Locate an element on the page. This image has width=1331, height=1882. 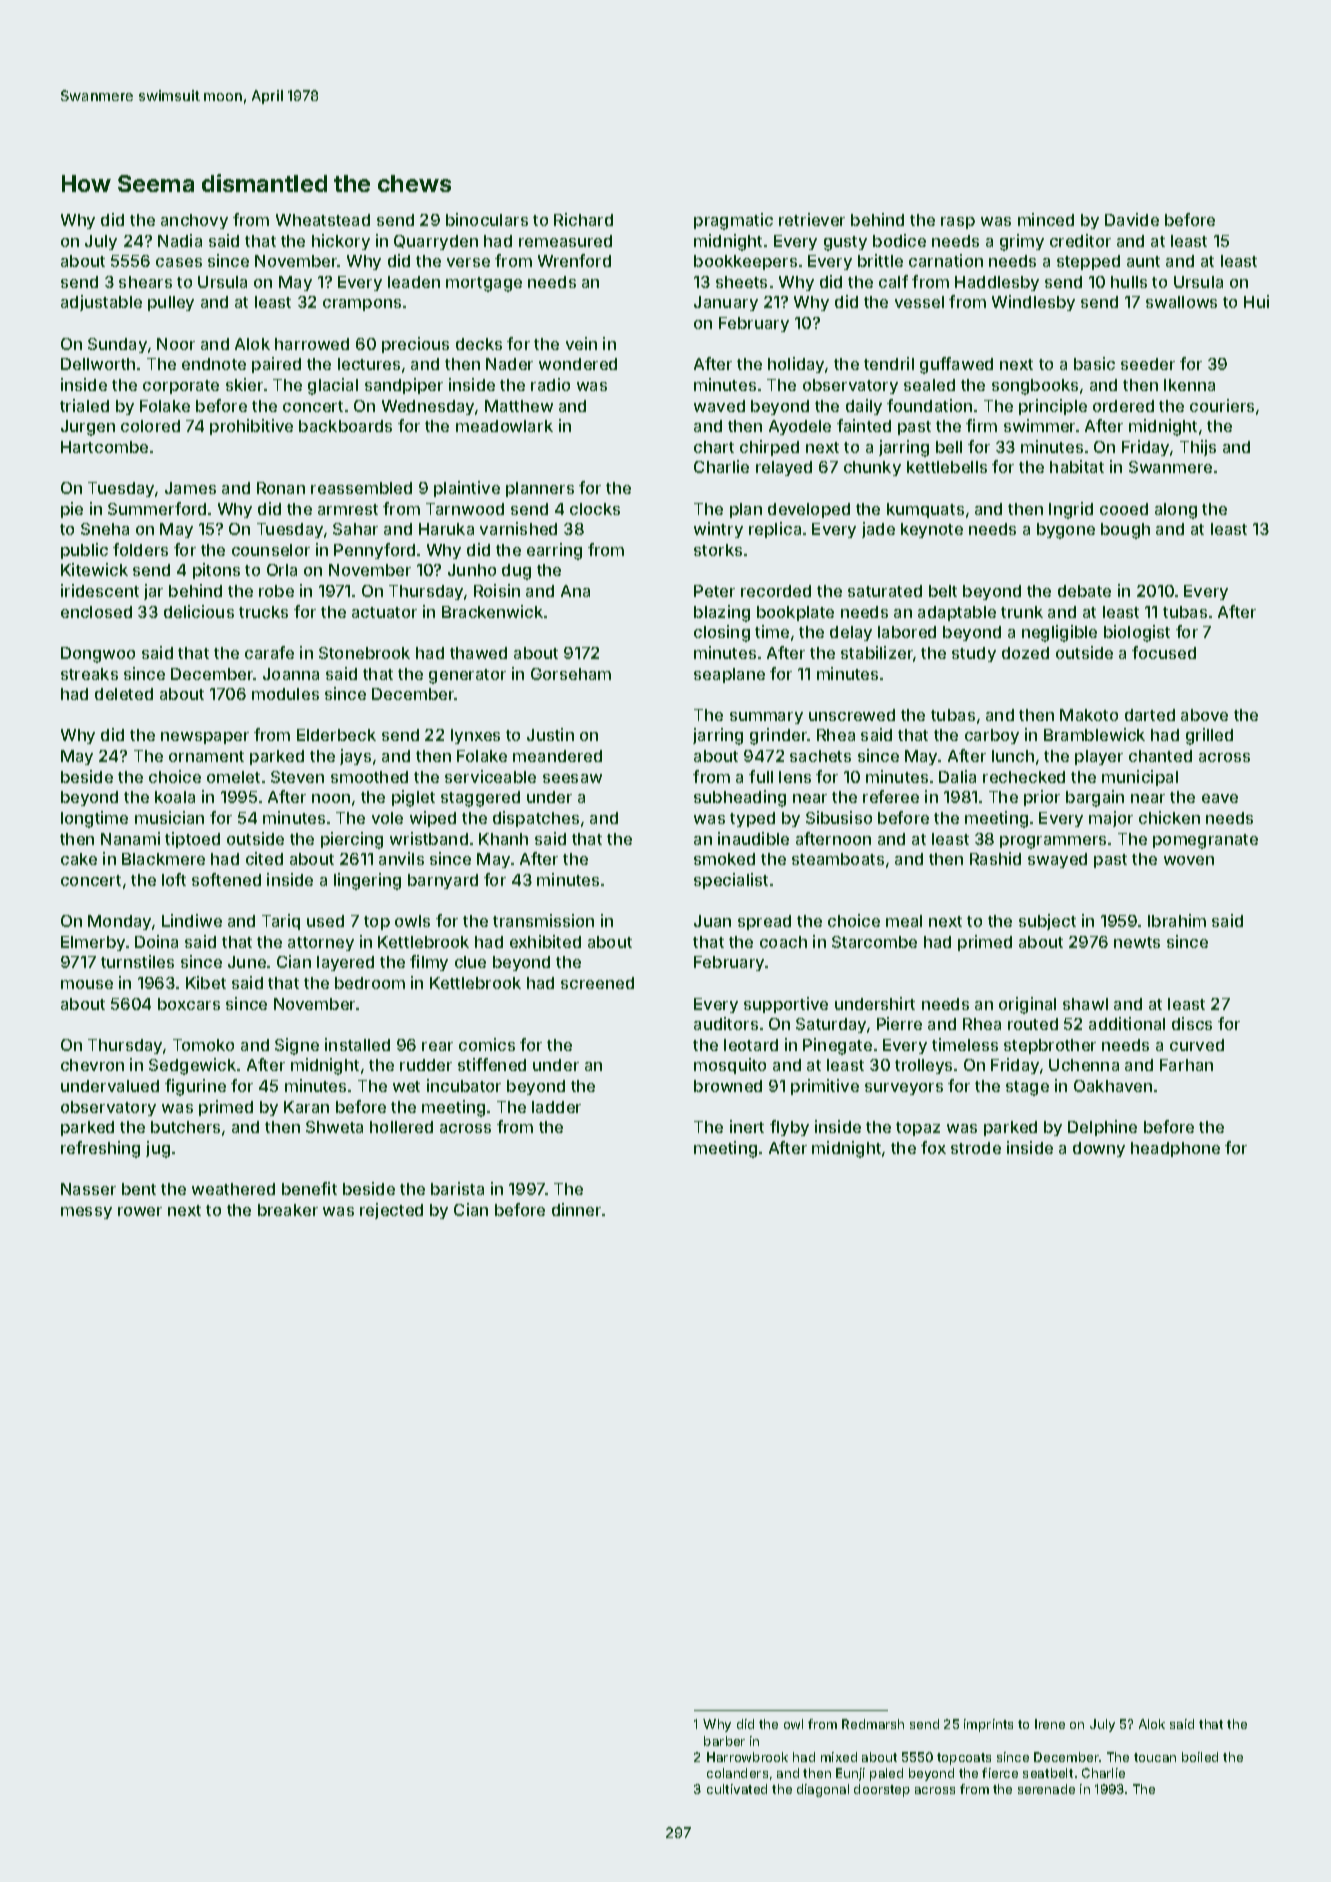
dinner is located at coordinates (576, 1209).
